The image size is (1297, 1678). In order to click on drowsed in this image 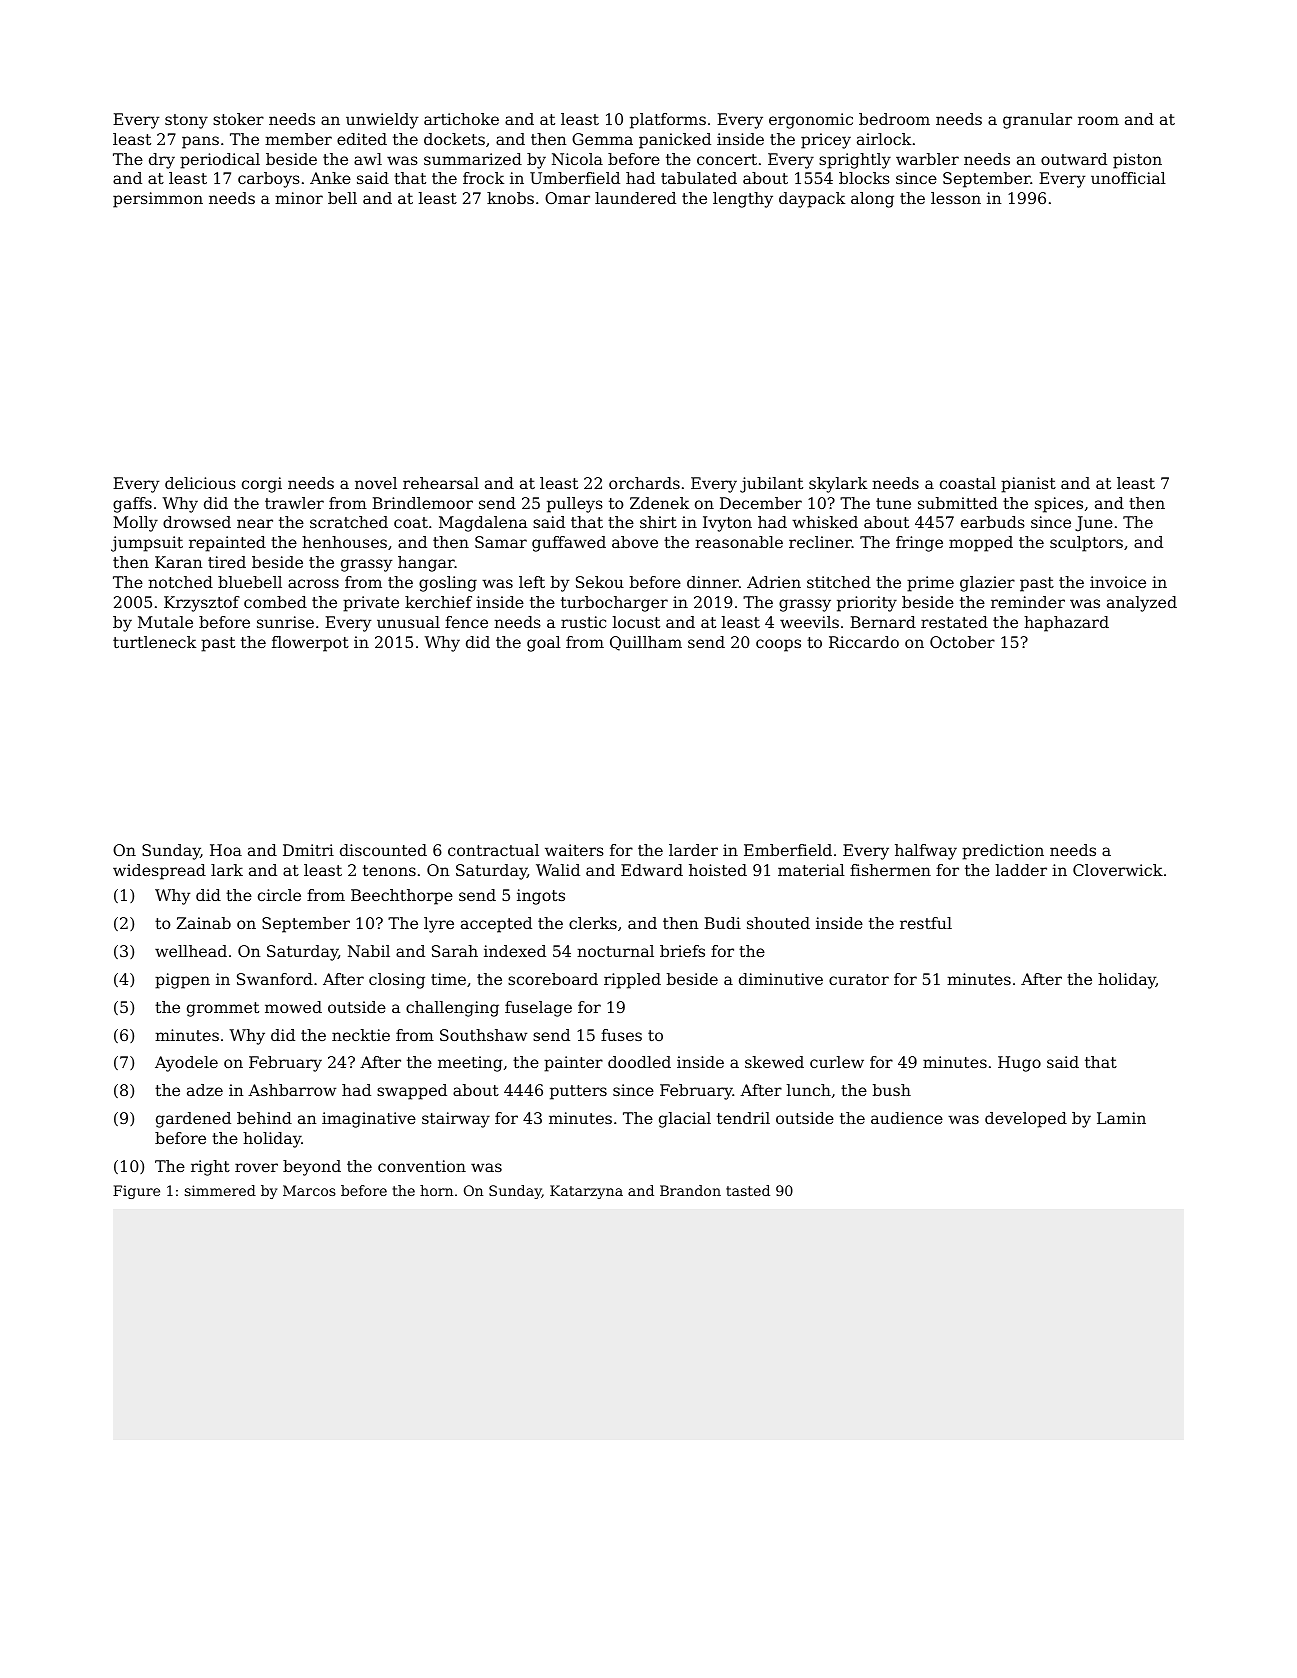, I will do `click(197, 522)`.
